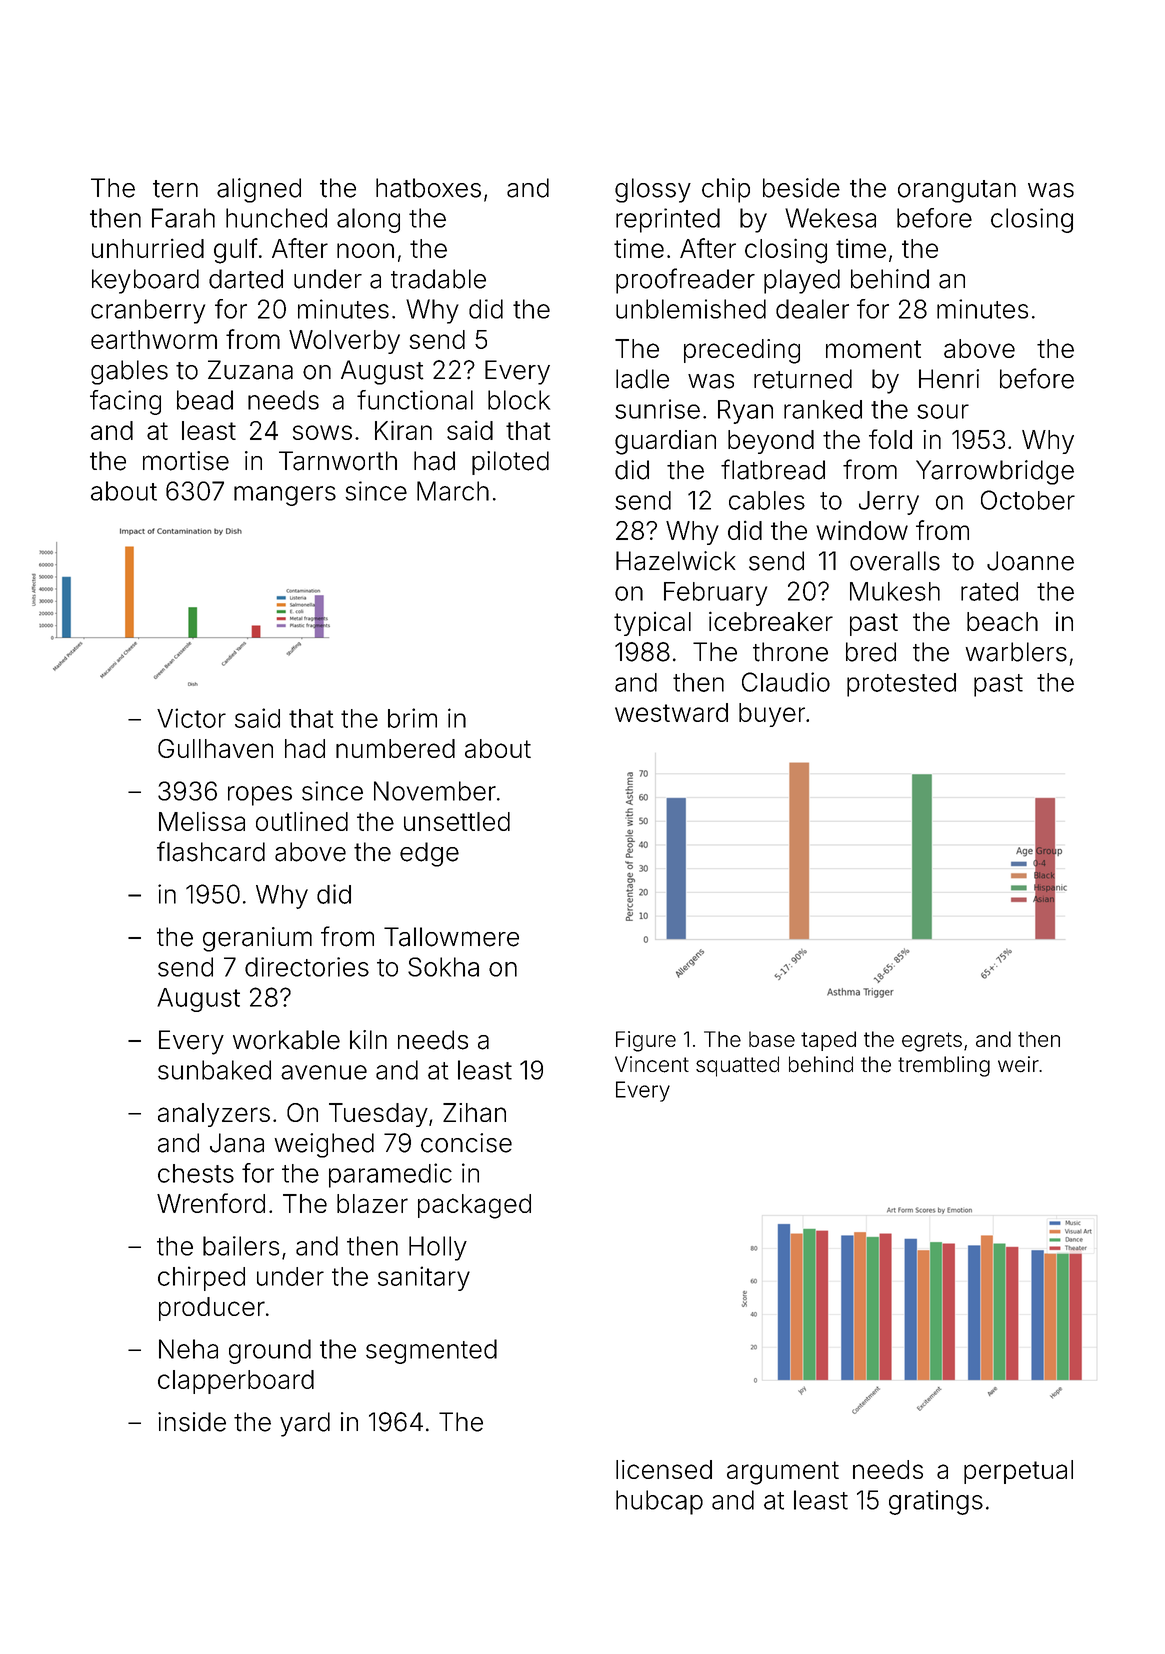 This screenshot has height=1654, width=1165. Describe the element at coordinates (828, 1041) in the screenshot. I see `taped` at that location.
